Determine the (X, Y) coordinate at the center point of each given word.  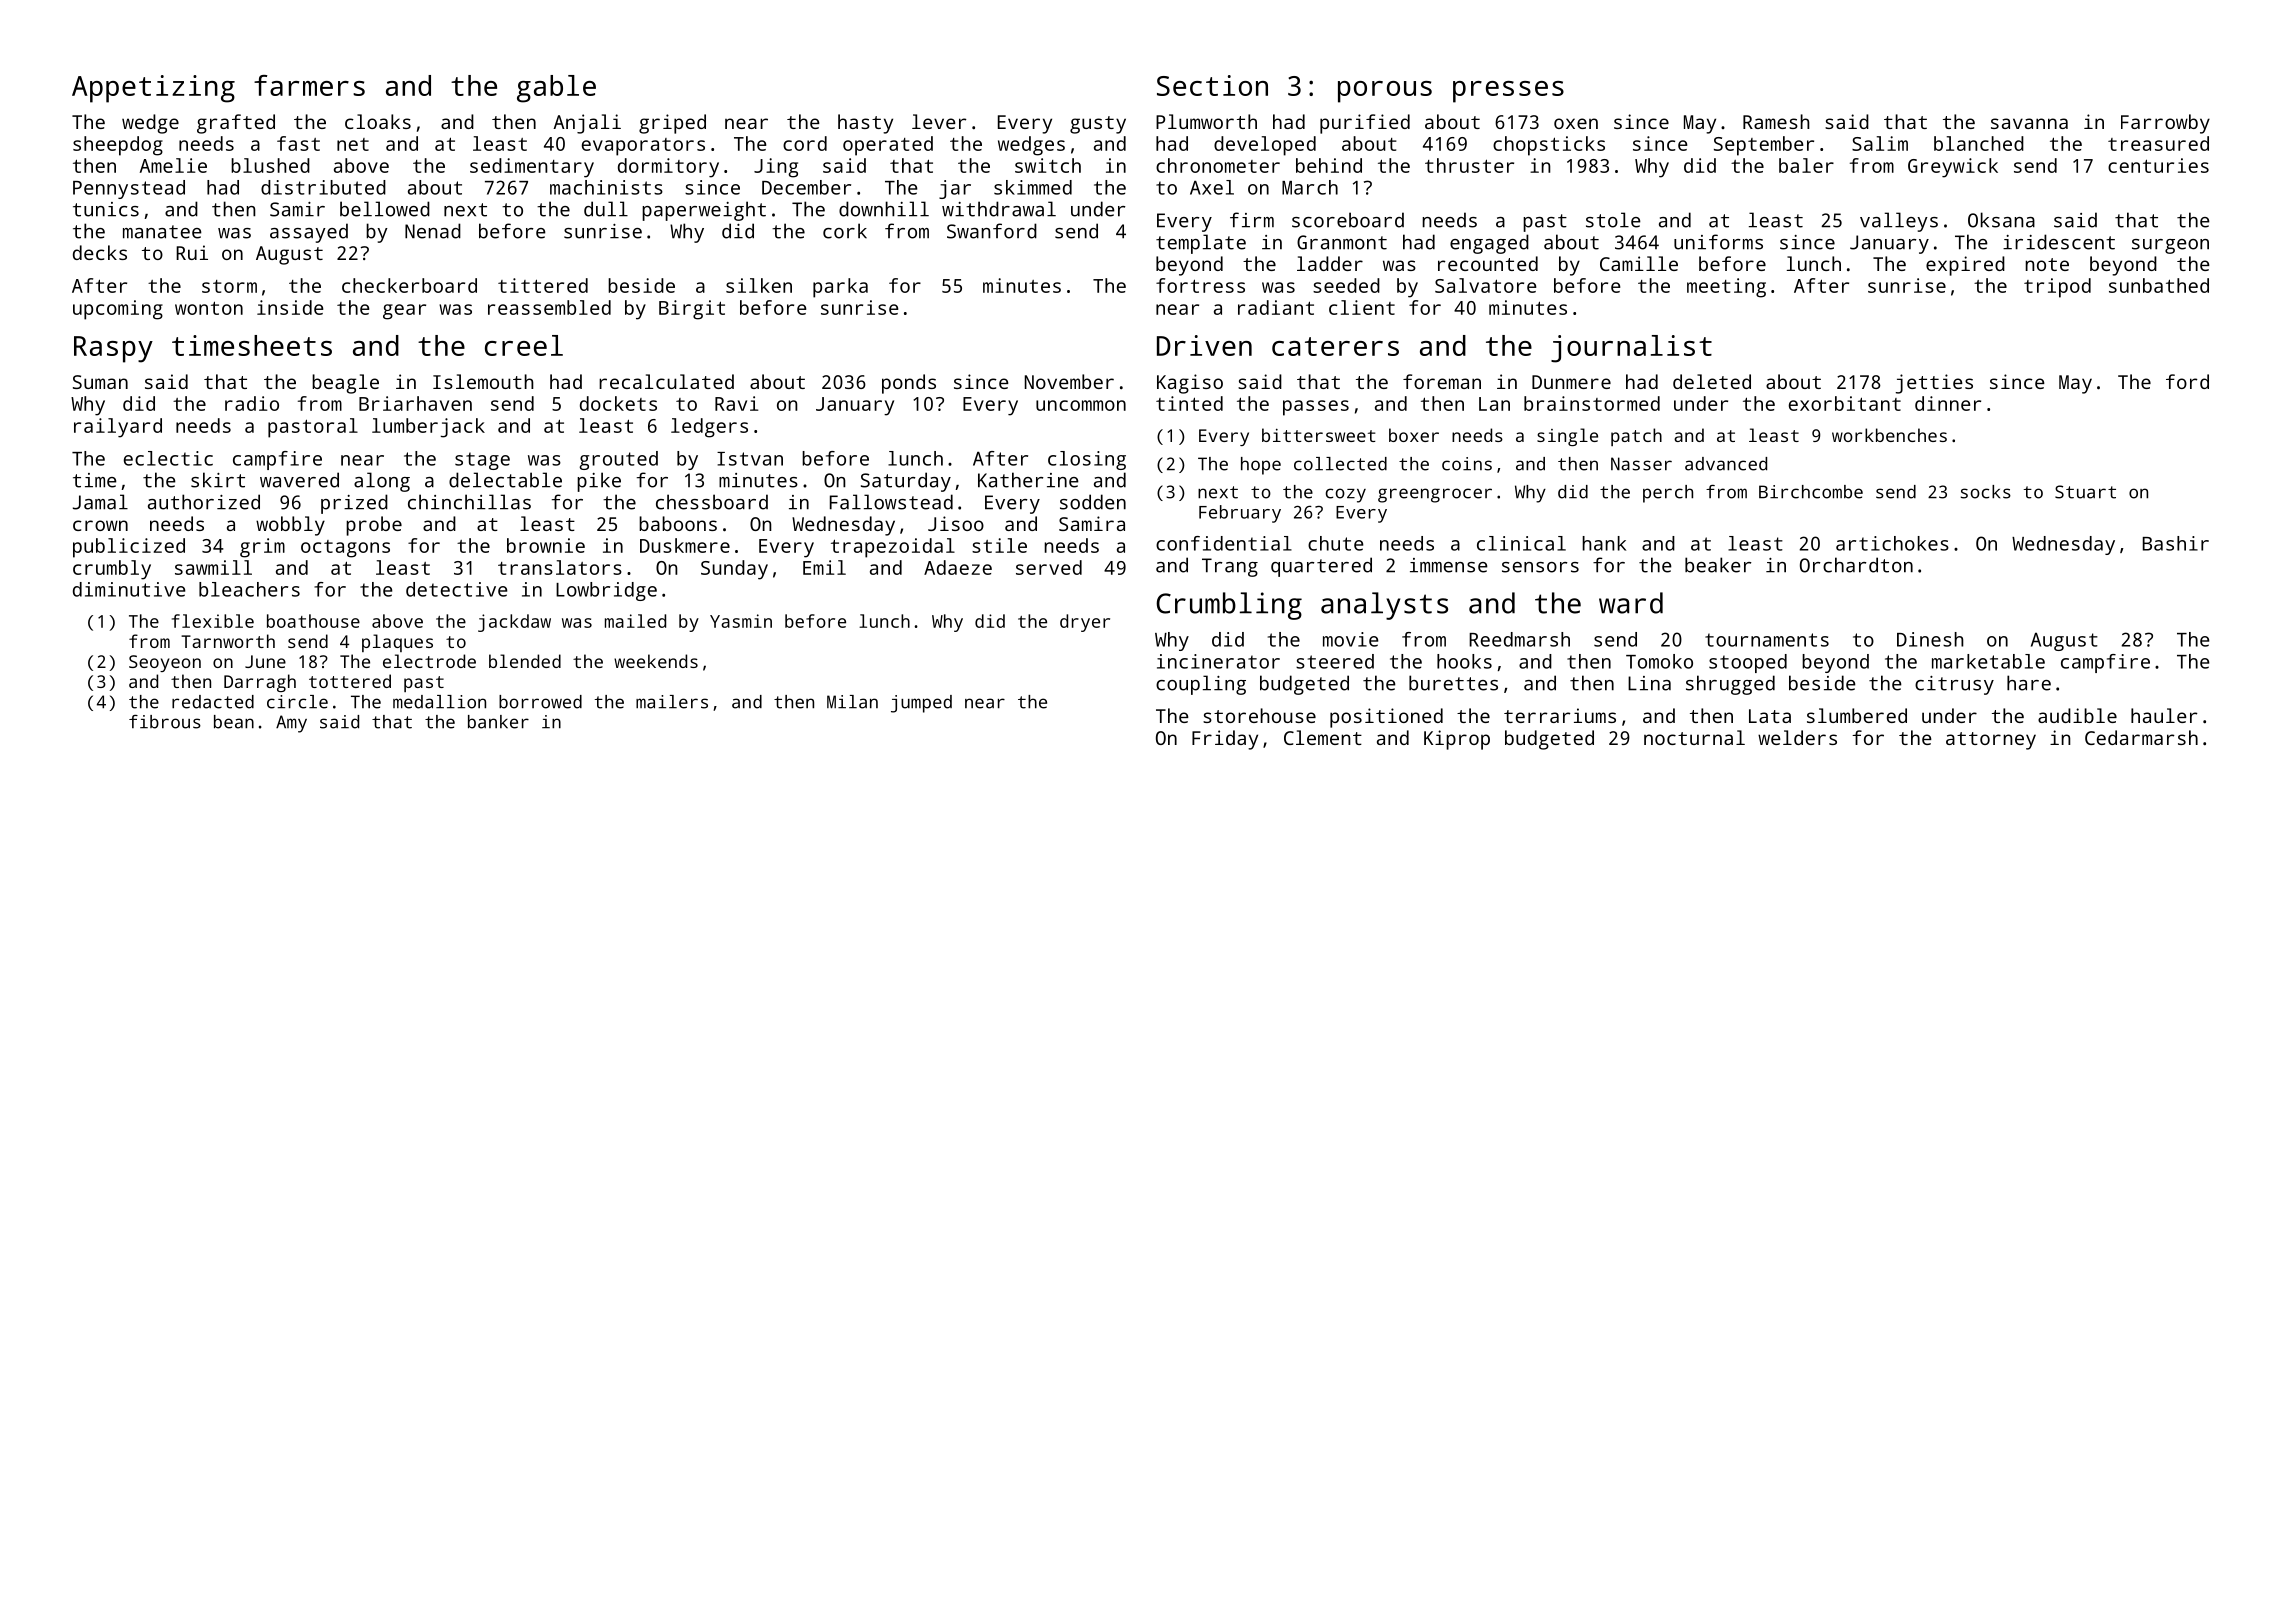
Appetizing (153, 89)
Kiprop (1457, 740)
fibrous (165, 722)
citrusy (1954, 685)
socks (1986, 492)
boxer (1414, 435)
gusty (1098, 125)
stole (1613, 220)
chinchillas (469, 502)
